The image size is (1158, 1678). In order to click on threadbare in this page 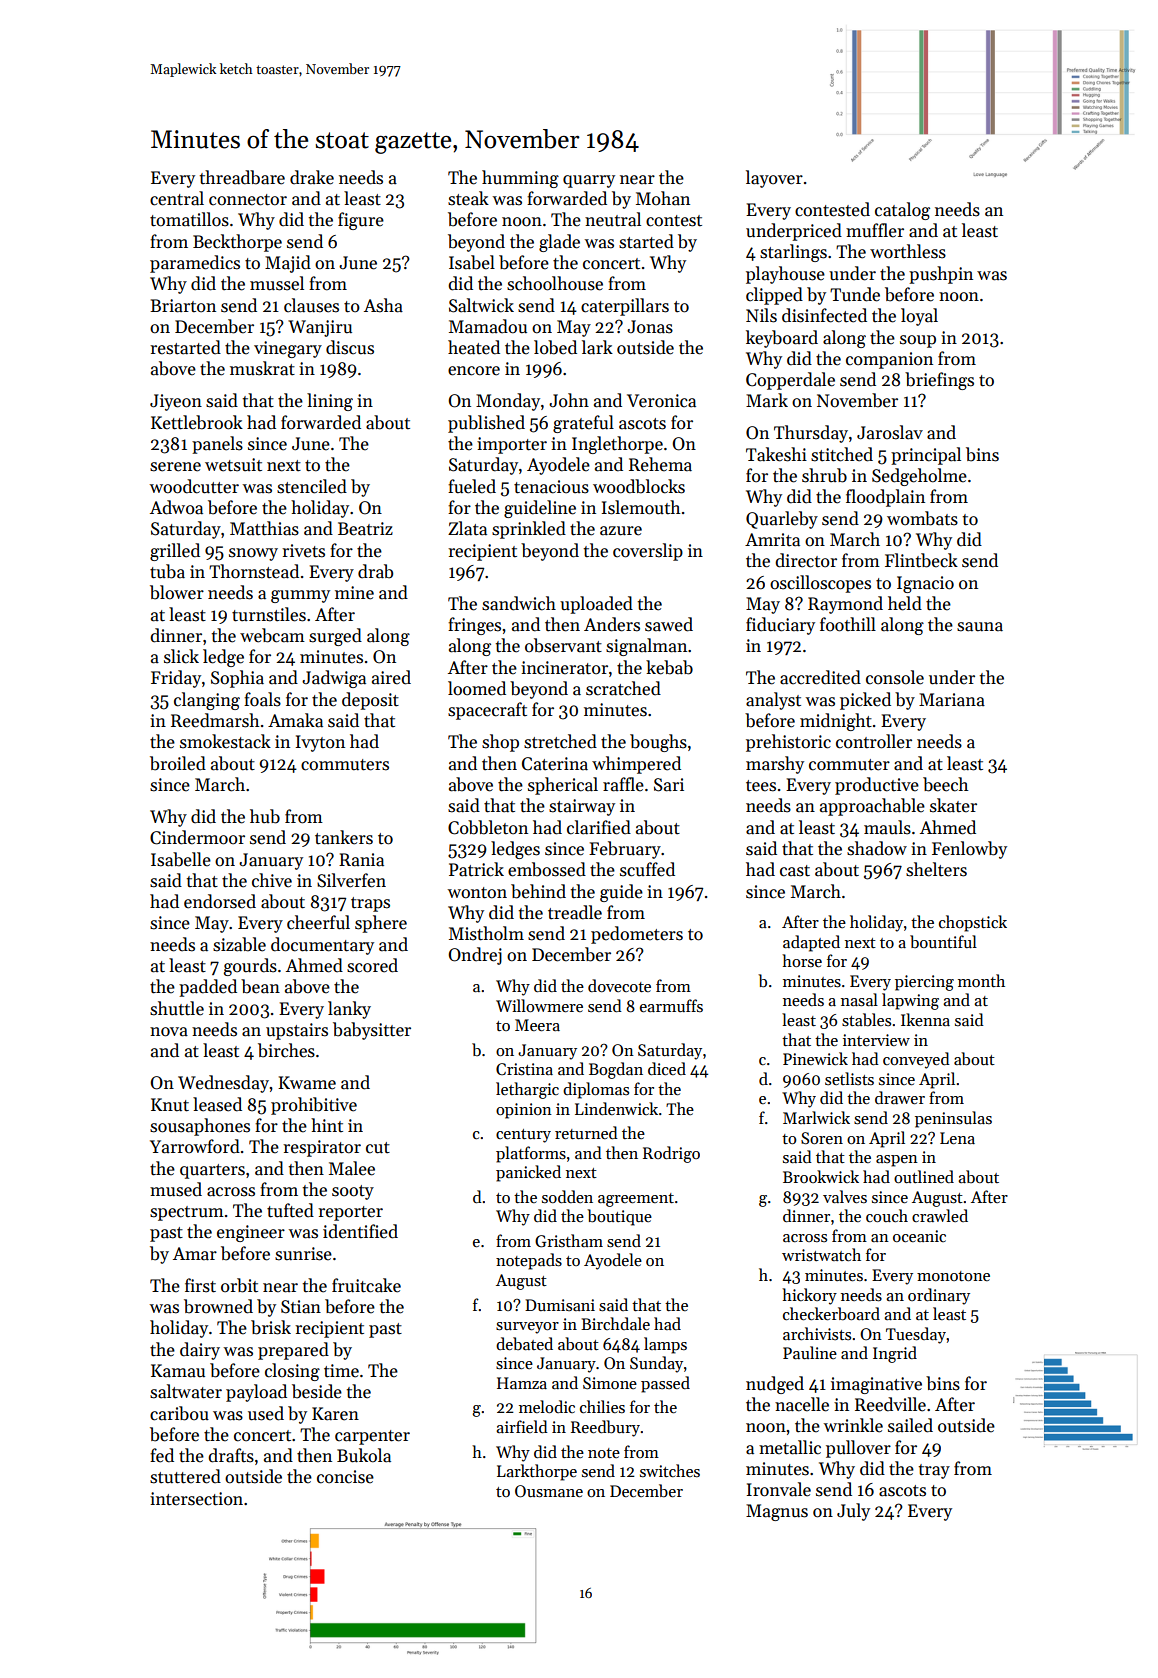, I will do `click(242, 177)`.
